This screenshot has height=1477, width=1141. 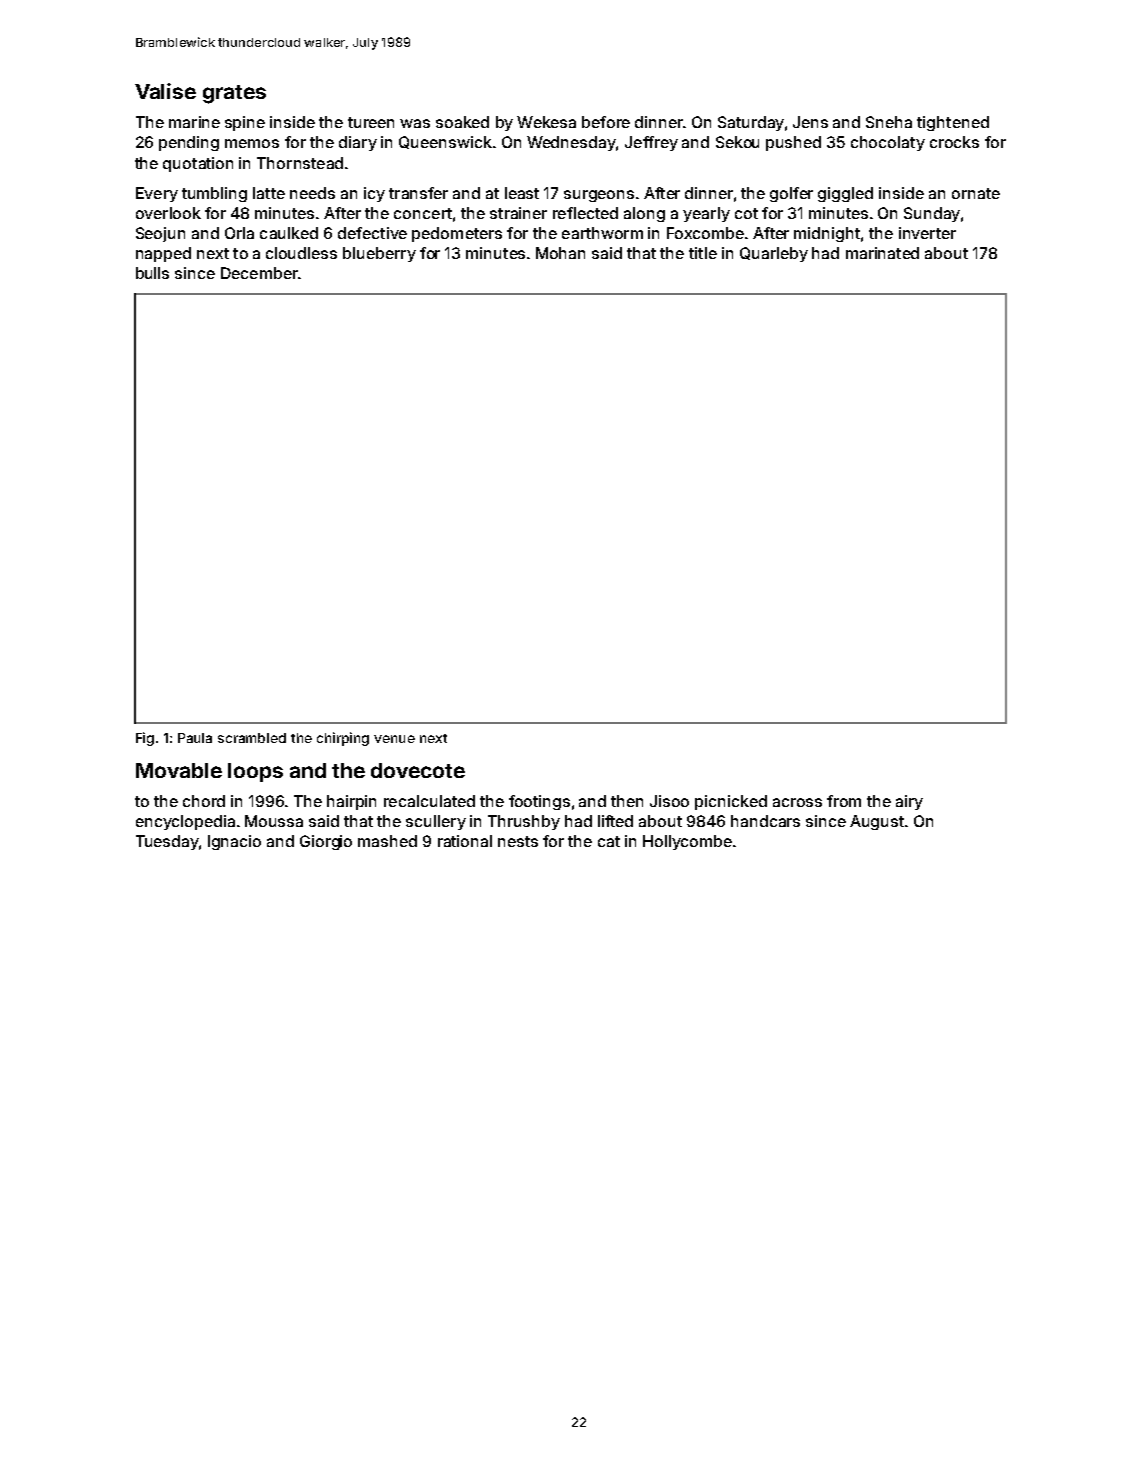 What do you see at coordinates (539, 802) in the screenshot?
I see `footings` at bounding box center [539, 802].
